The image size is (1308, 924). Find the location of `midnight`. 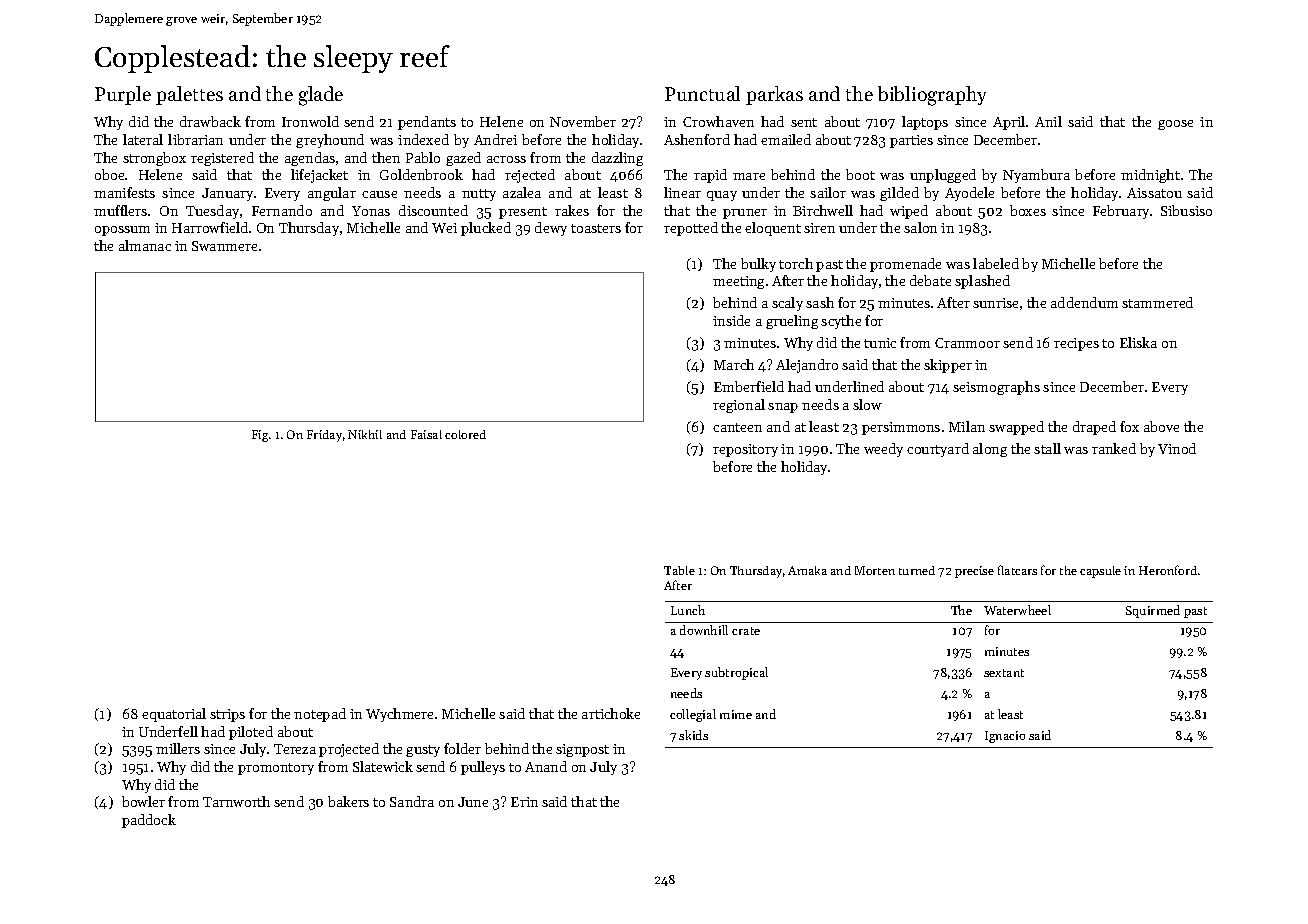

midnight is located at coordinates (1150, 176).
